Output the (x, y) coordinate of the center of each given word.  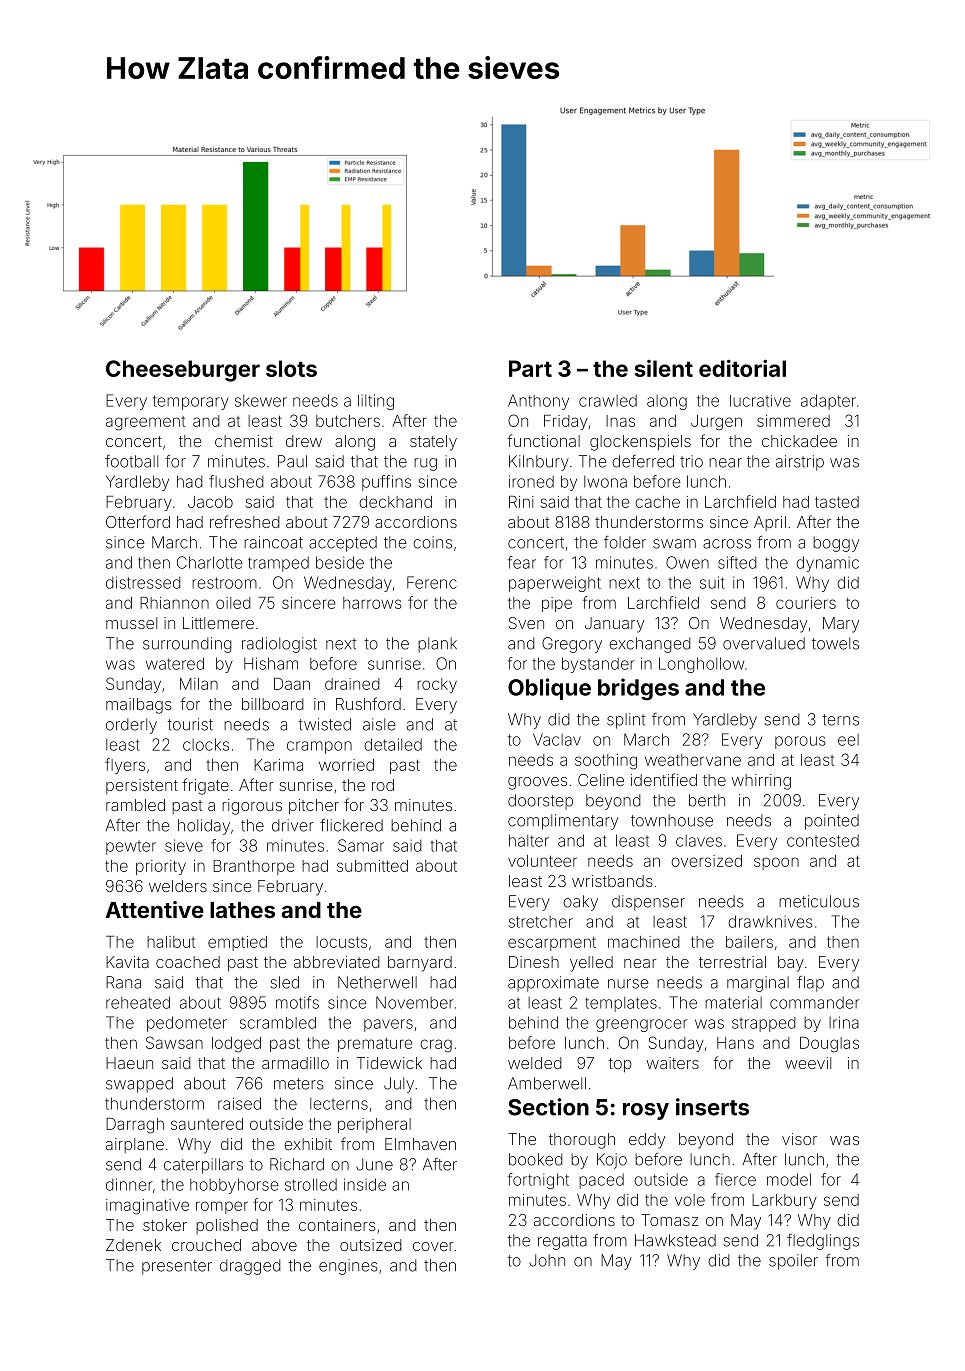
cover (433, 1246)
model (789, 1179)
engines (348, 1267)
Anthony (538, 402)
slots (291, 368)
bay (791, 964)
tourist (190, 724)
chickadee (799, 441)
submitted (372, 866)
